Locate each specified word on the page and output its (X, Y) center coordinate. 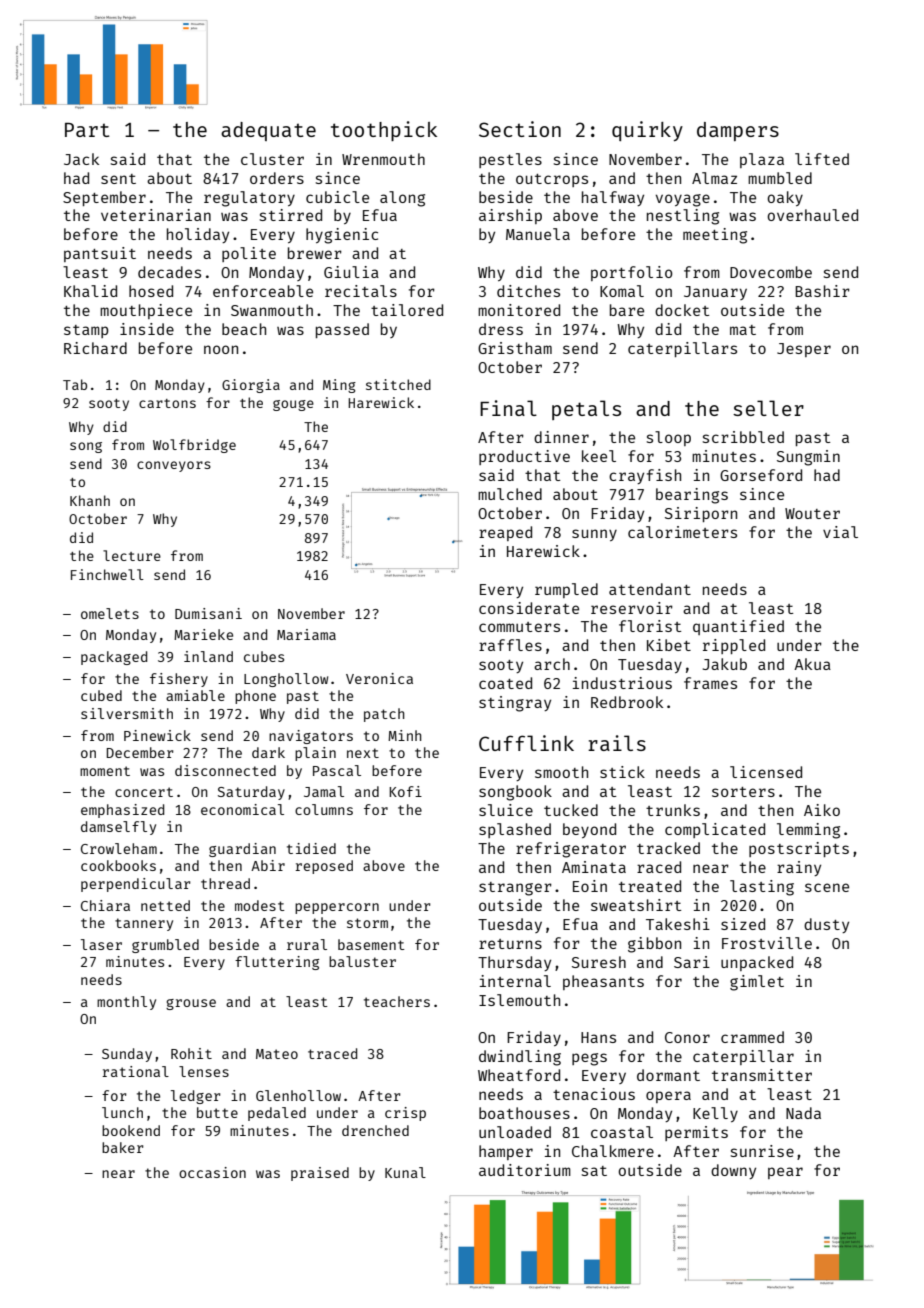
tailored (407, 310)
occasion (212, 1172)
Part (87, 130)
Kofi (405, 791)
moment (105, 771)
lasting (762, 888)
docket (682, 310)
